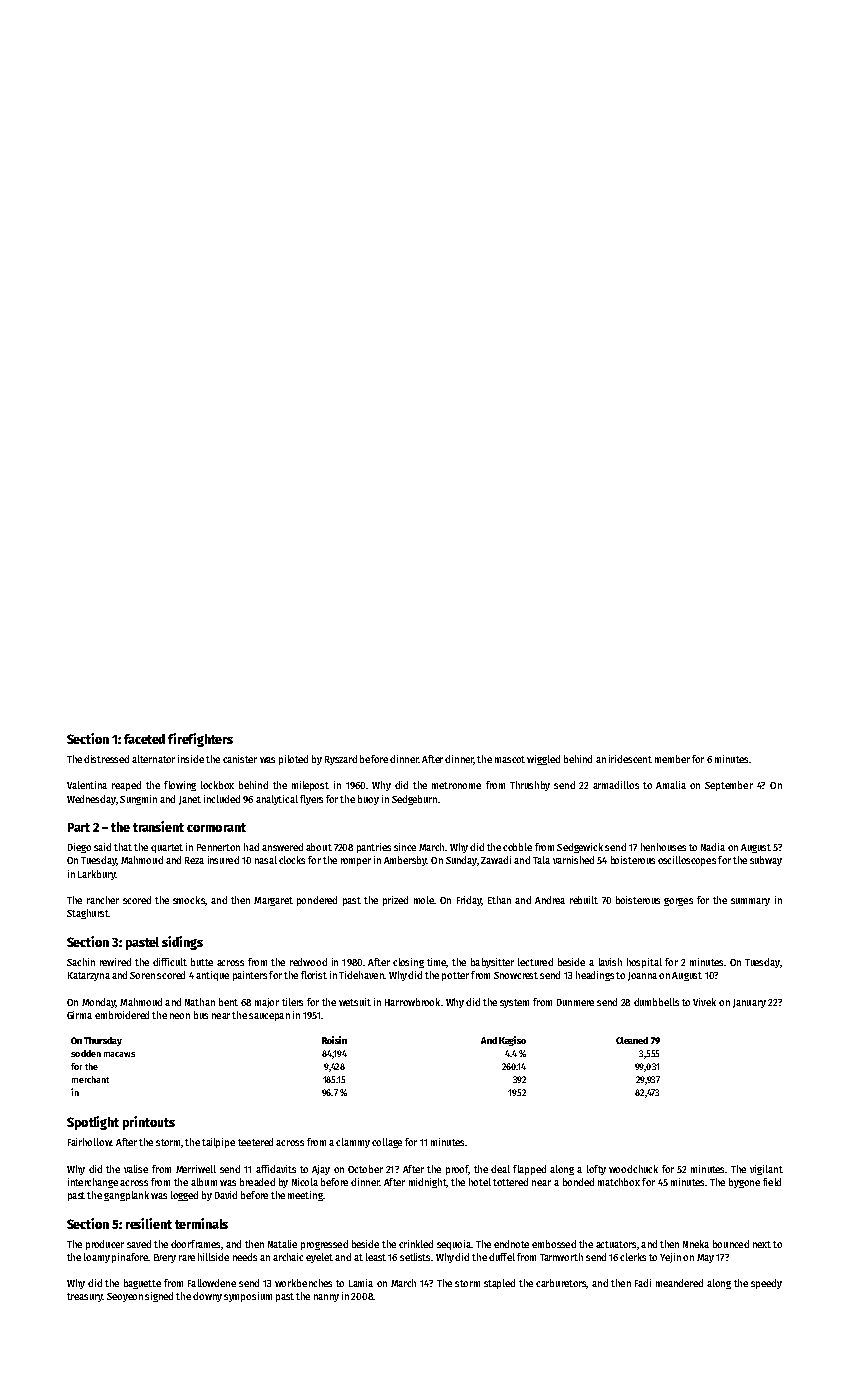 The height and width of the screenshot is (1400, 849). What do you see at coordinates (125, 1297) in the screenshot?
I see `Seoyeon` at bounding box center [125, 1297].
